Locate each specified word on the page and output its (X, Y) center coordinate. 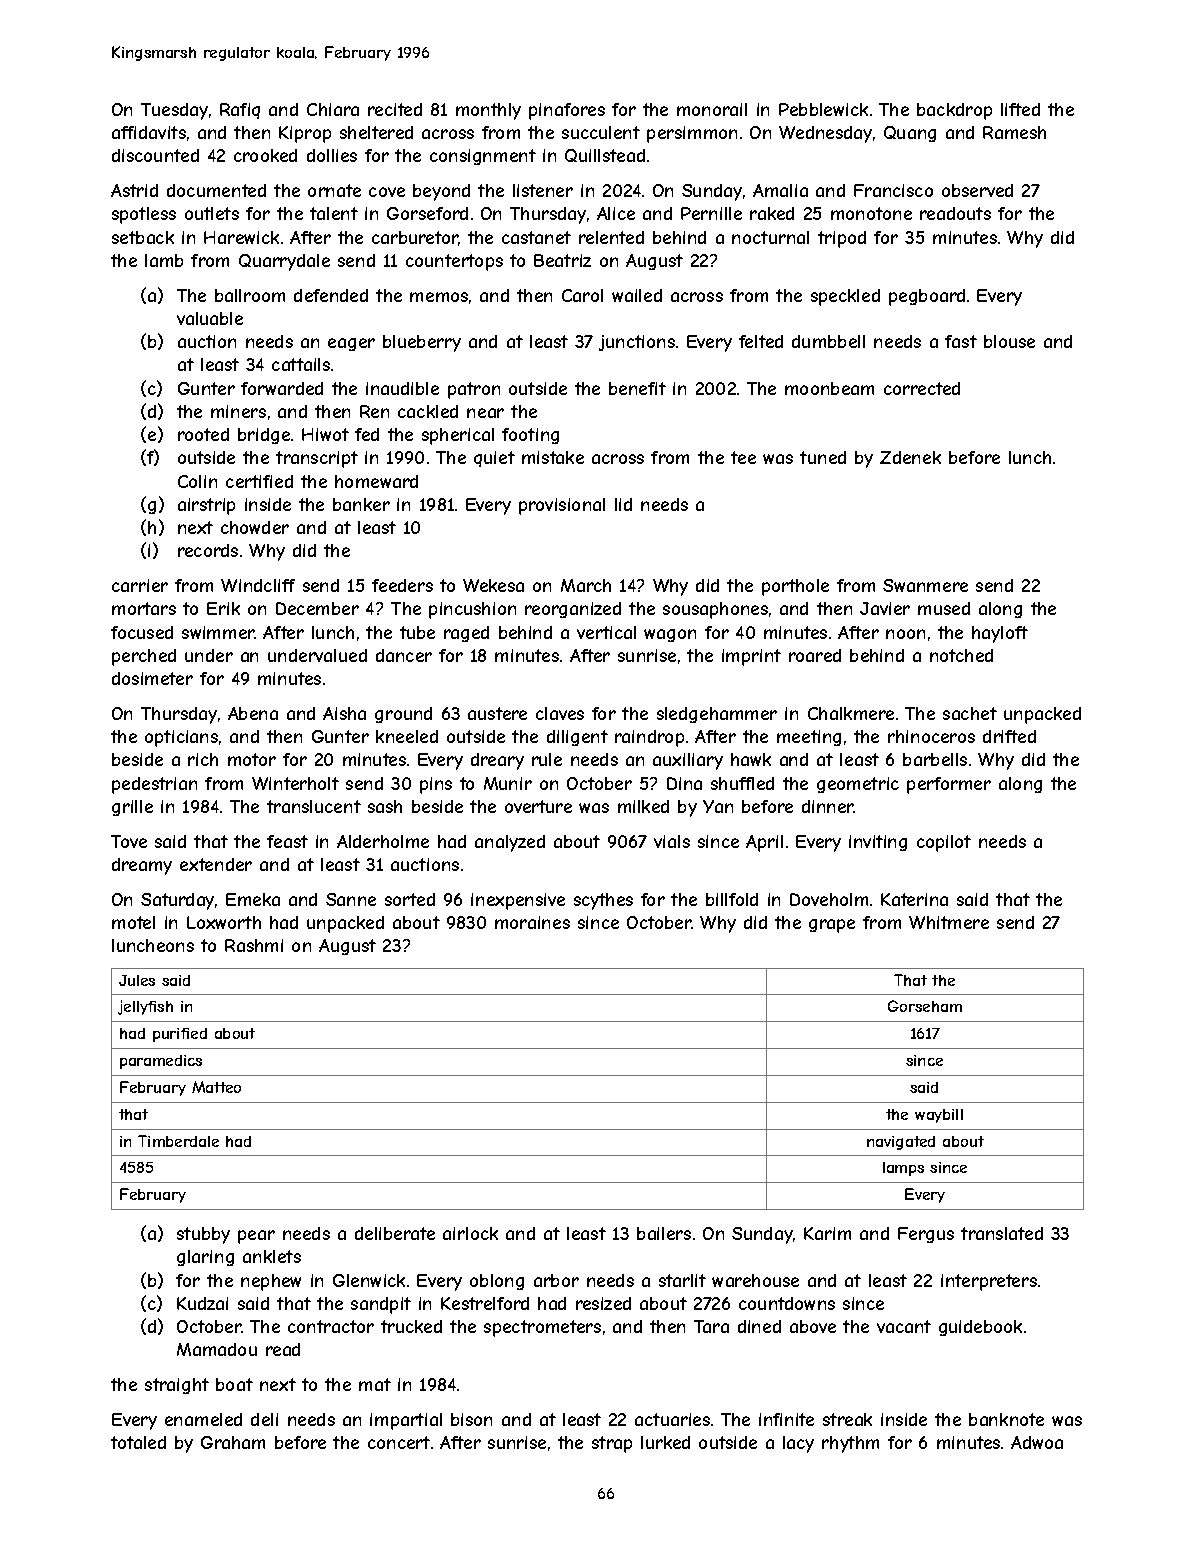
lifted (1020, 109)
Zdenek (910, 457)
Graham (233, 1442)
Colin (197, 481)
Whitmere (949, 922)
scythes (603, 901)
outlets (212, 213)
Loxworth (224, 922)
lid (623, 504)
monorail (712, 109)
